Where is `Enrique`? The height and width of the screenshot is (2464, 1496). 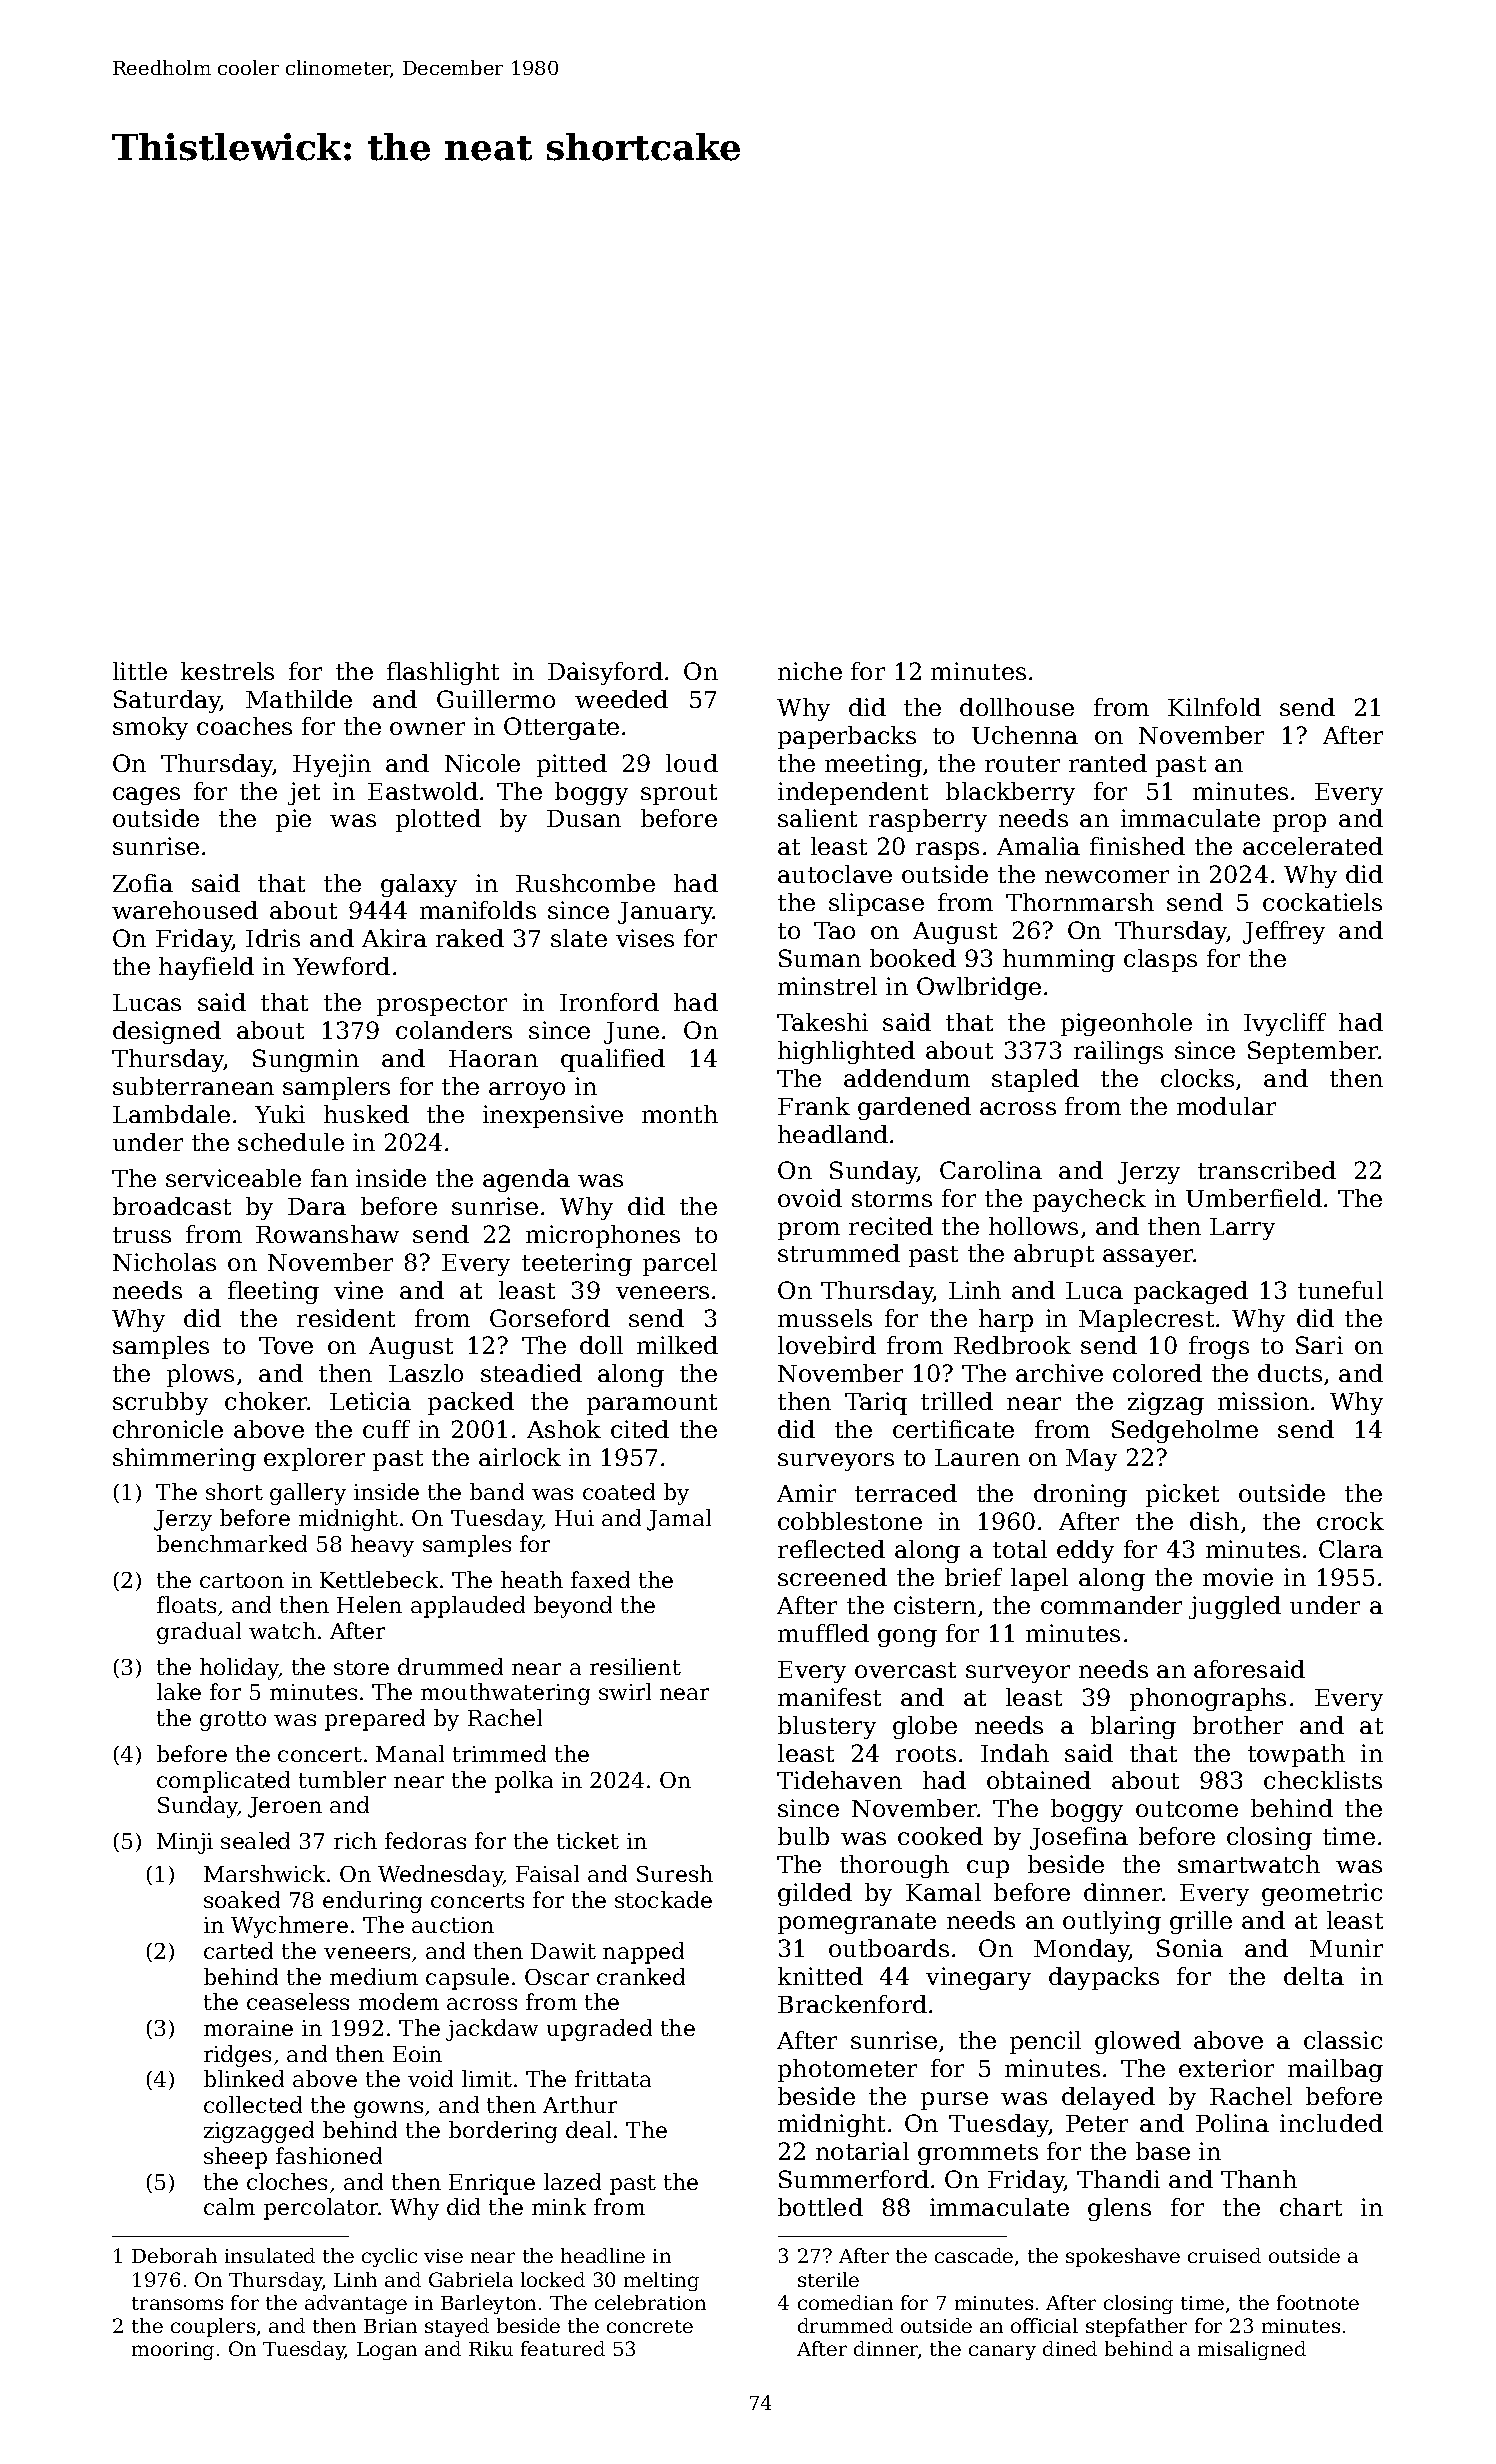 Enrique is located at coordinates (492, 2184).
